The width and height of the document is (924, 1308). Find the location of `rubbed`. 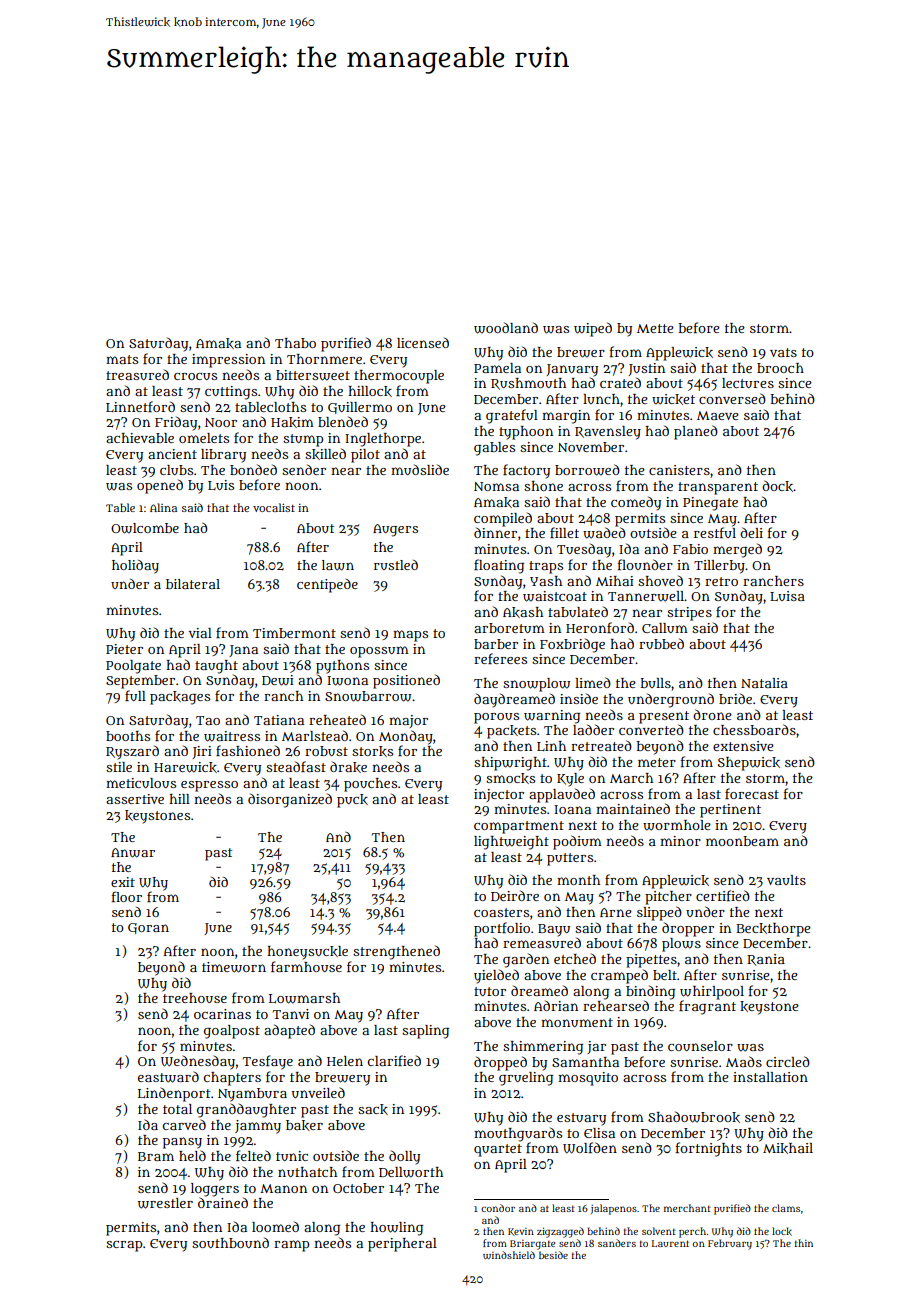

rubbed is located at coordinates (661, 643).
